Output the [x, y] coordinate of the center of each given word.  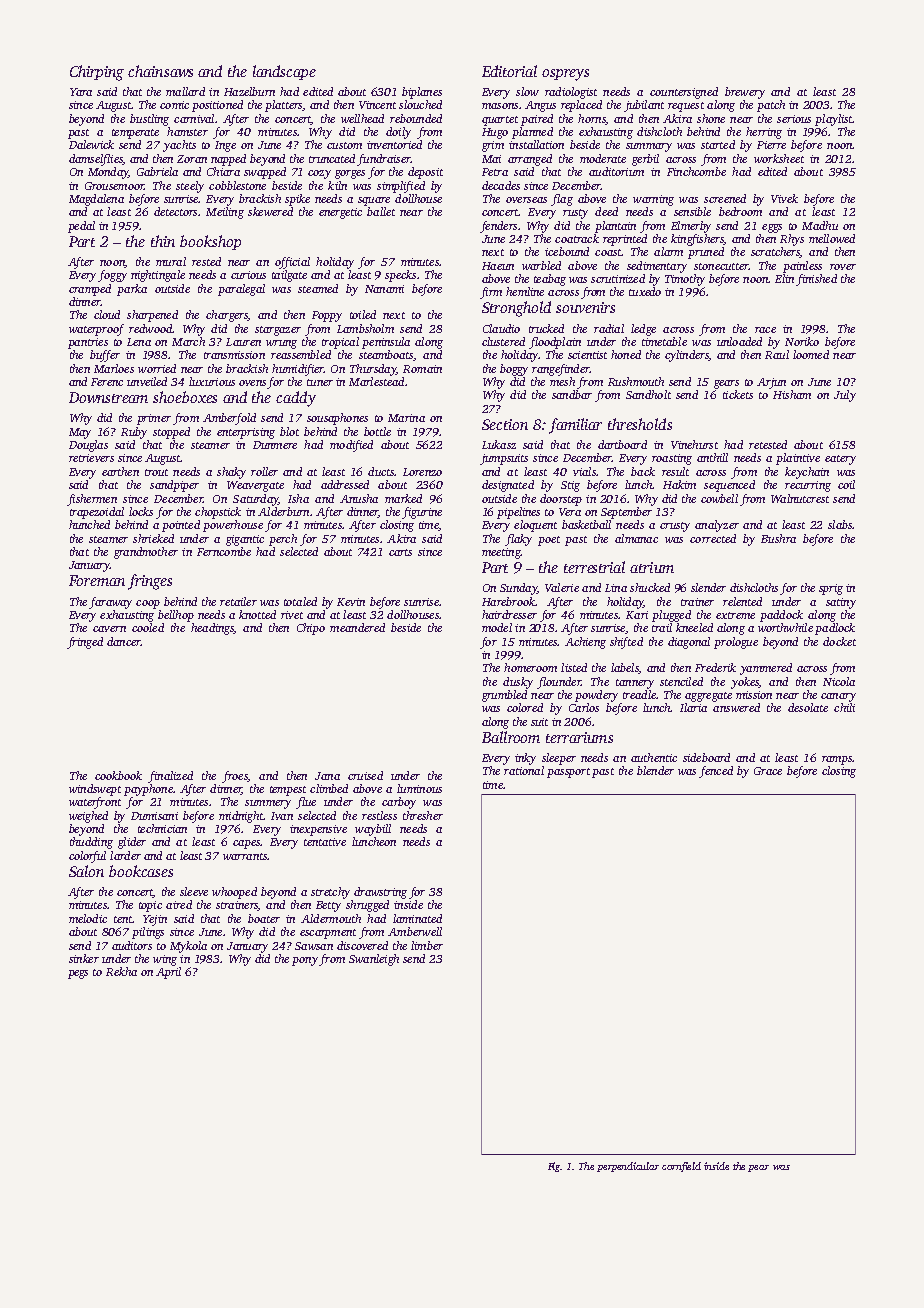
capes [246, 844]
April [168, 973]
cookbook [118, 775]
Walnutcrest [800, 498]
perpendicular [628, 1167]
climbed [329, 788]
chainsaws [160, 71]
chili [844, 707]
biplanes [422, 93]
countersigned [684, 93]
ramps [837, 760]
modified [351, 446]
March [188, 341]
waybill [373, 830]
